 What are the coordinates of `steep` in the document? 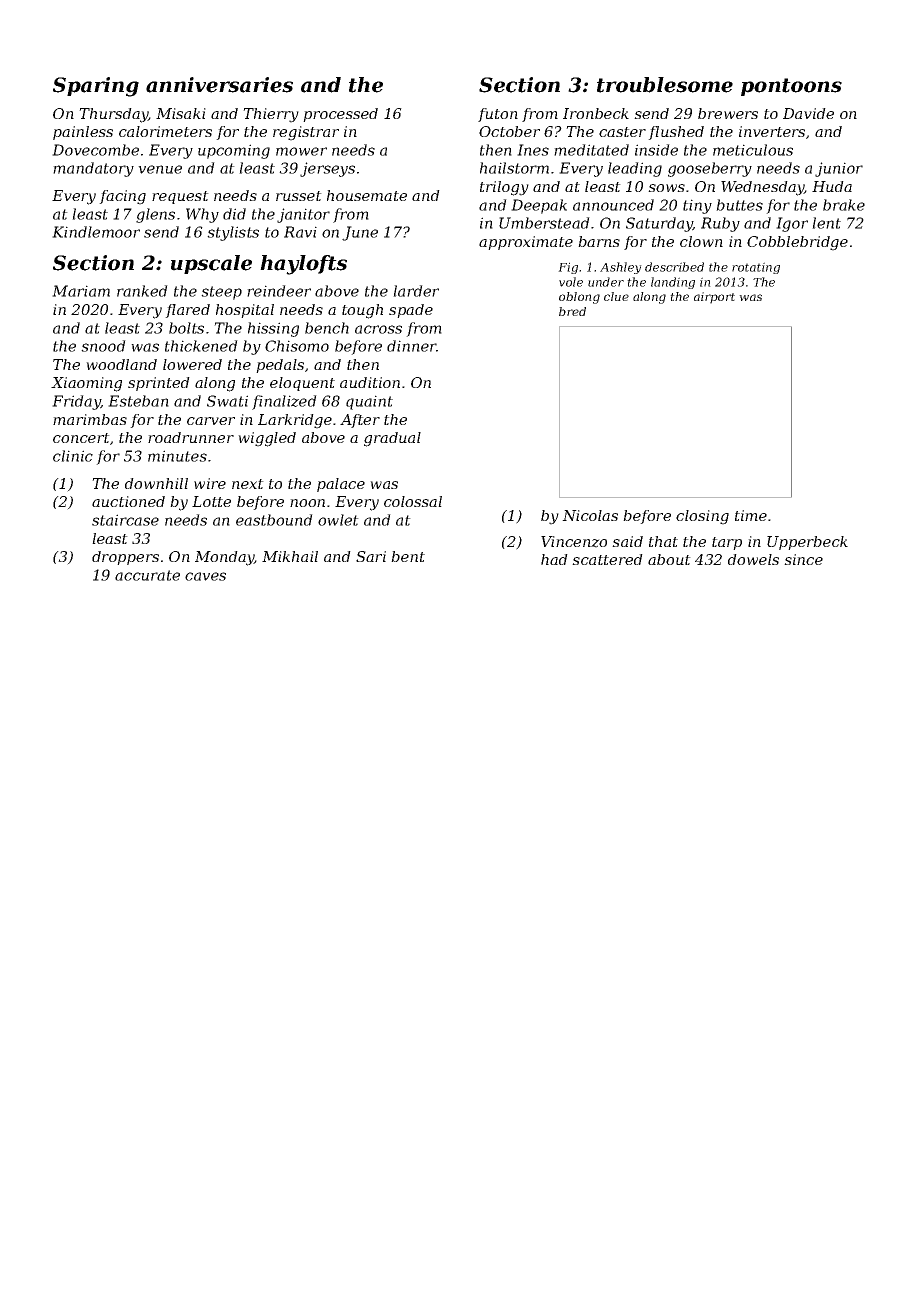 It's located at (221, 293).
